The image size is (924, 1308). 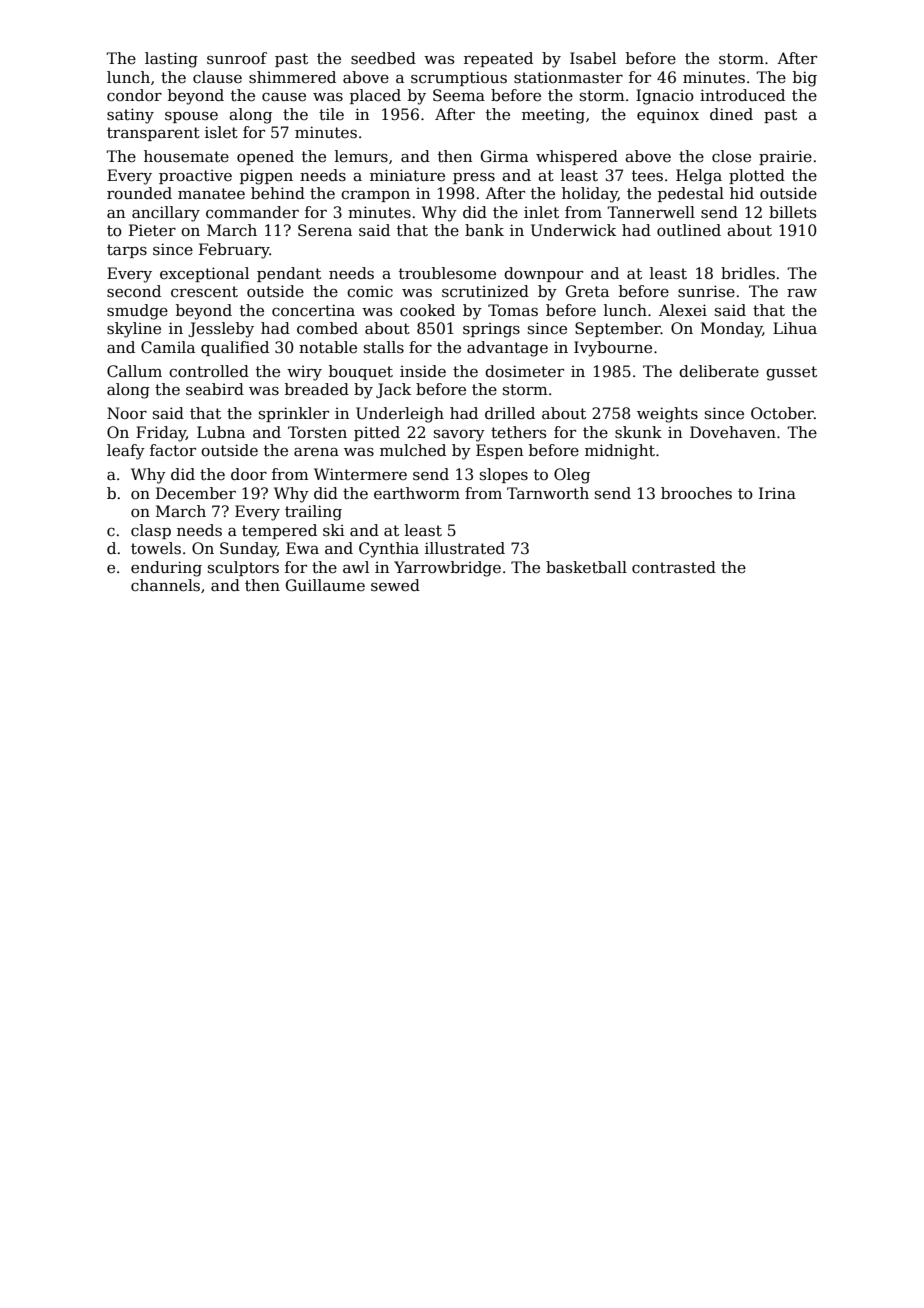 I want to click on sunroof, so click(x=237, y=58).
